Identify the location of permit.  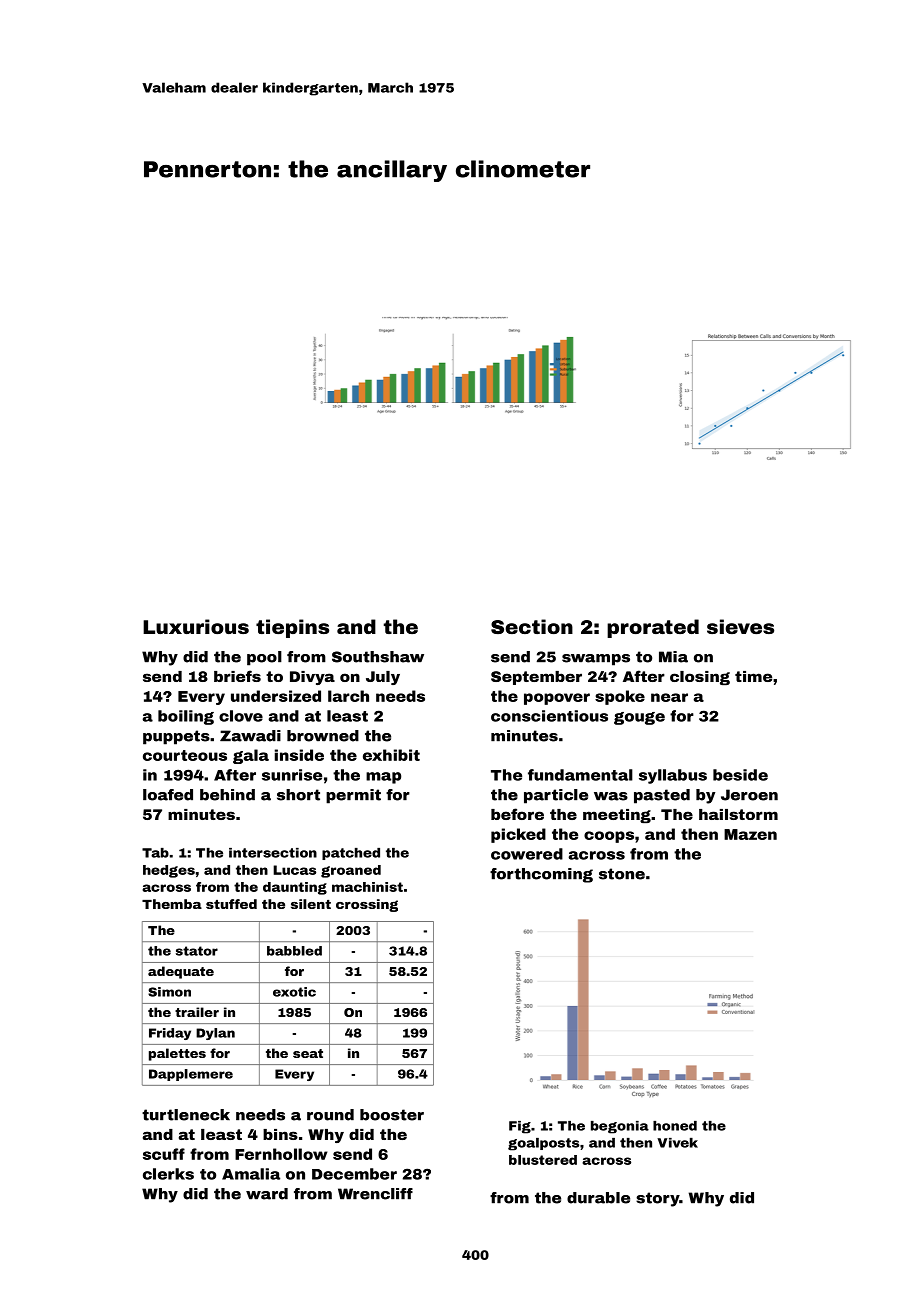
(353, 796).
